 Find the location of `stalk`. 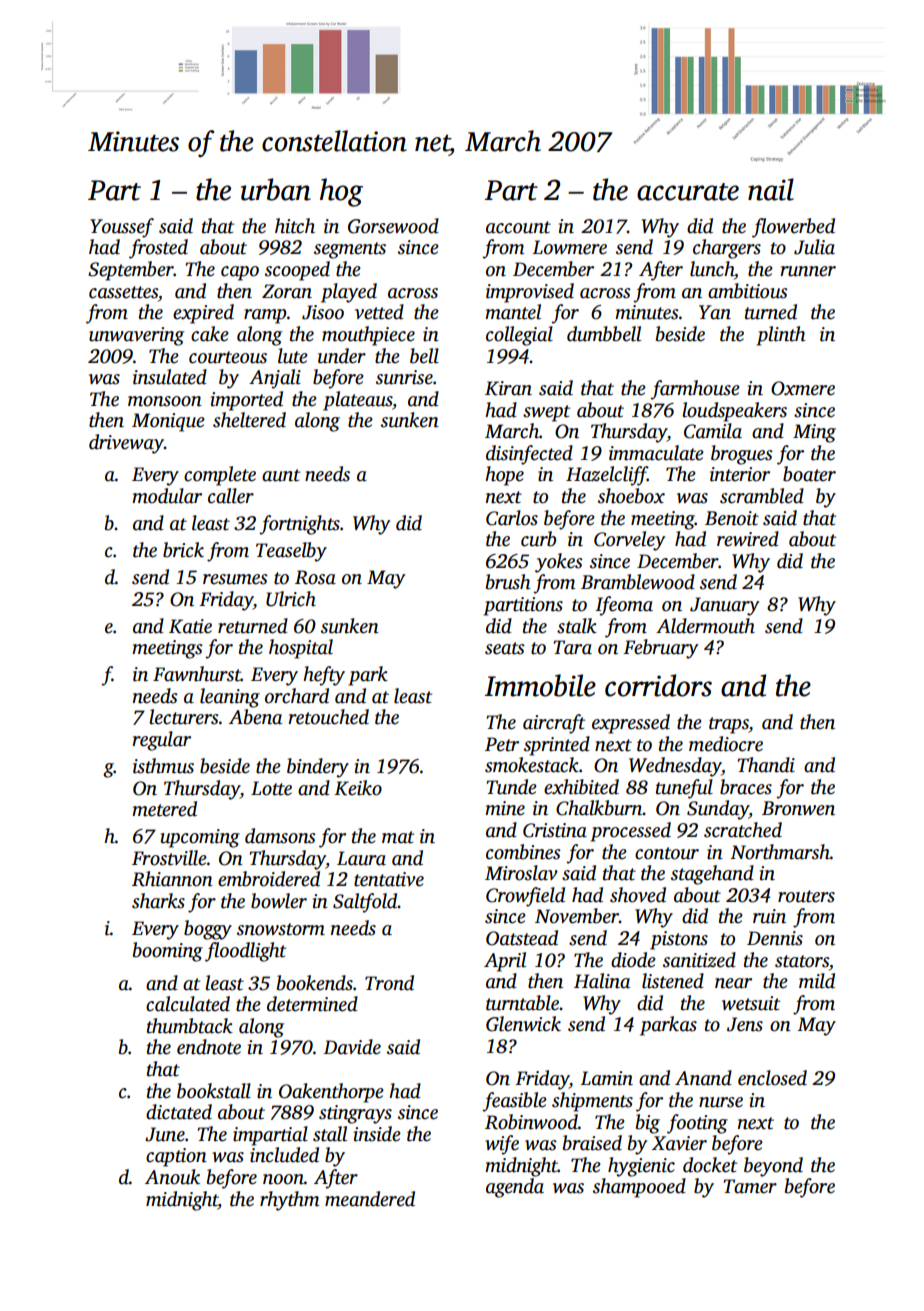

stalk is located at coordinates (577, 626).
